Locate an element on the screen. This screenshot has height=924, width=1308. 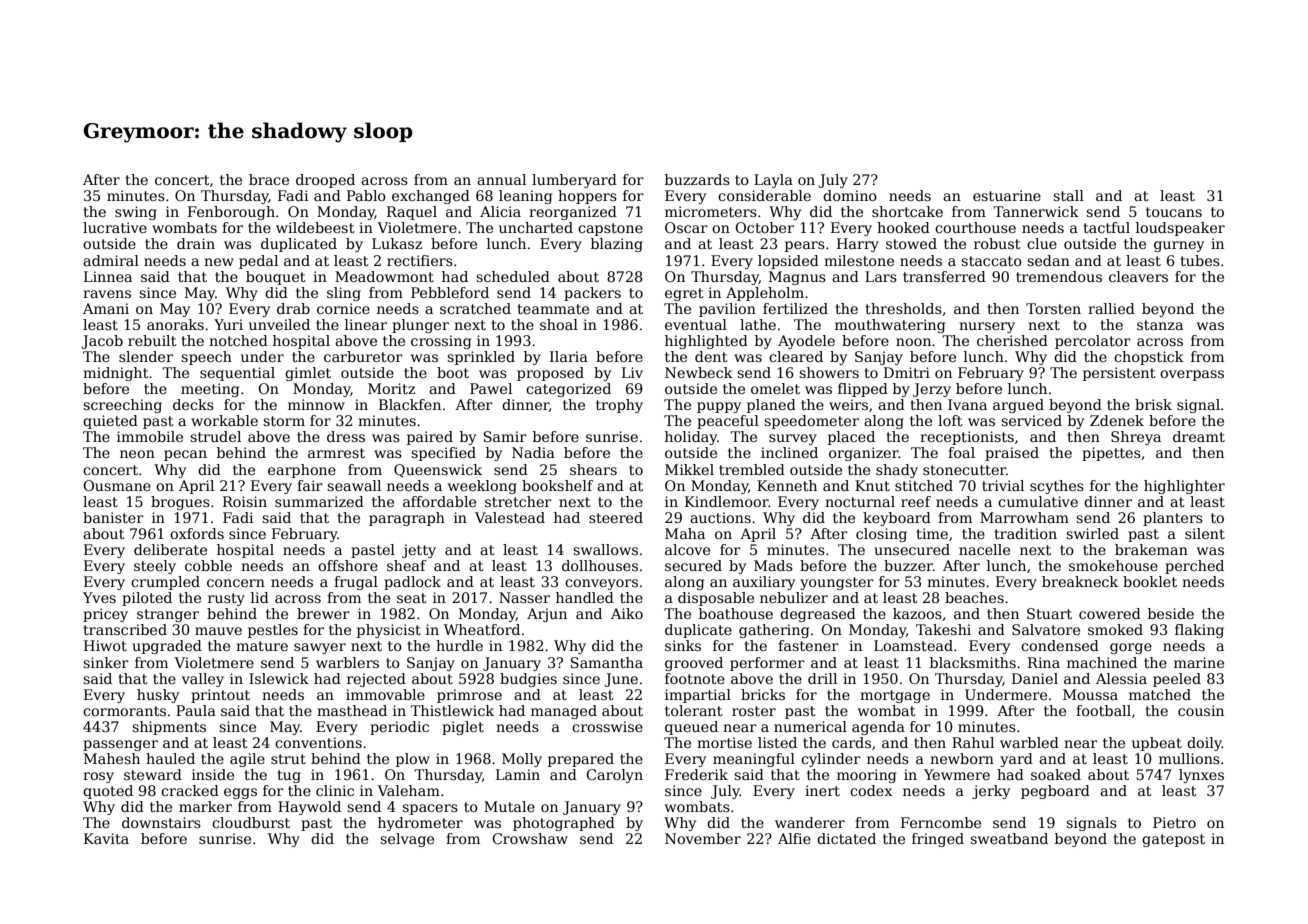
brakeman is located at coordinates (1151, 549).
